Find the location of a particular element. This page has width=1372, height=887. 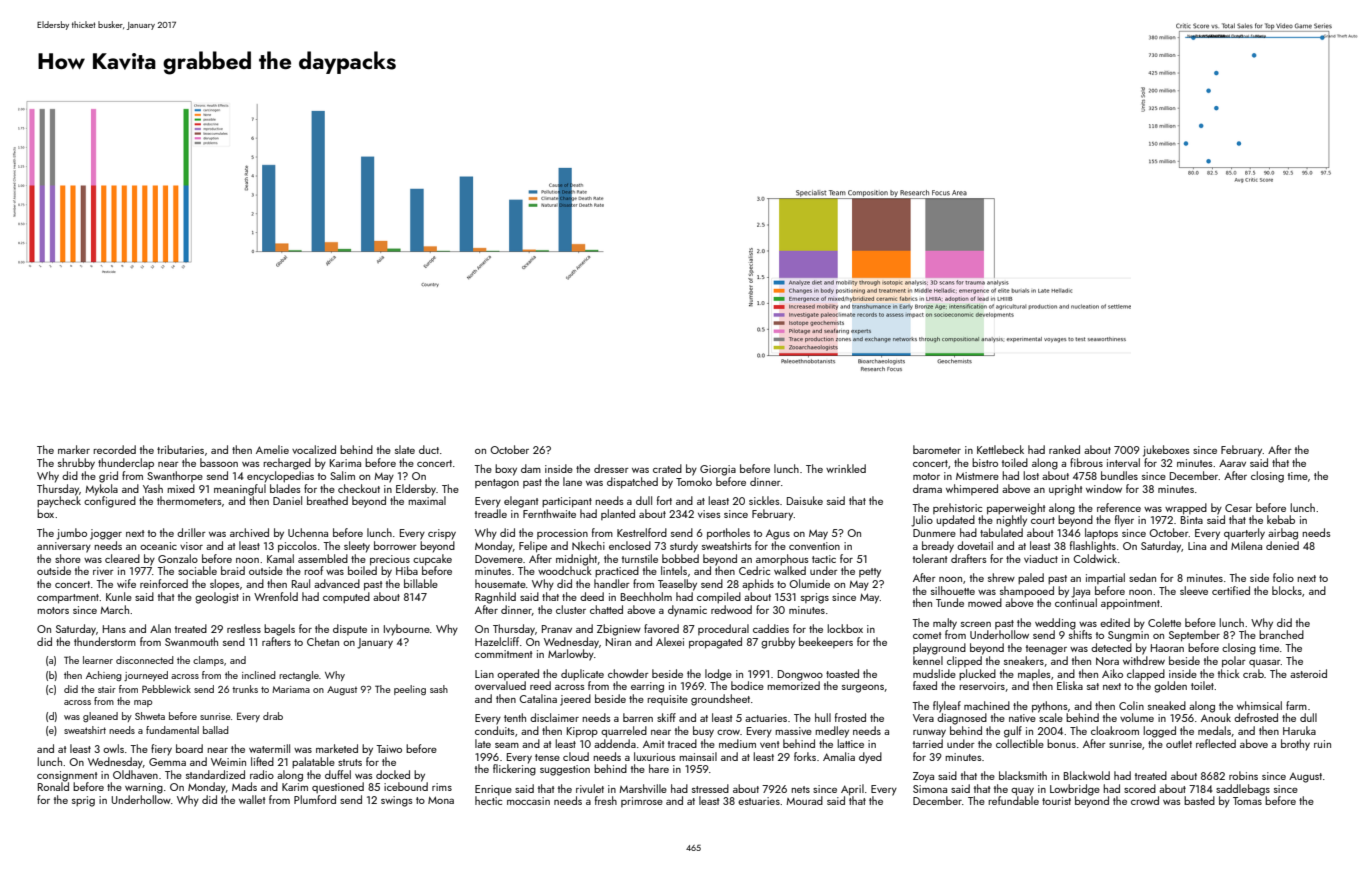

midnight is located at coordinates (576, 560).
